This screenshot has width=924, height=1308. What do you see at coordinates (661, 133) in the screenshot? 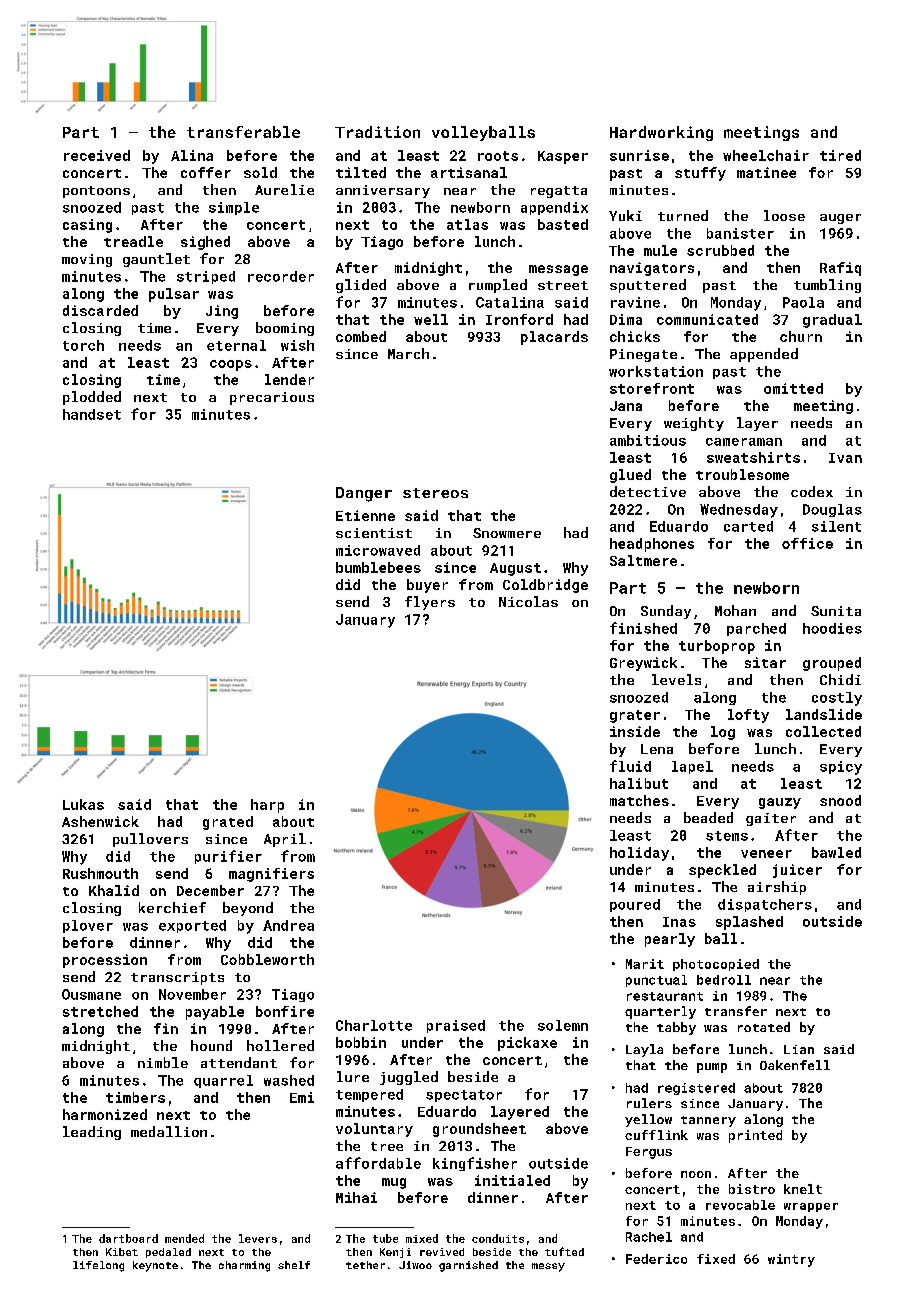
I see `Hardworking` at bounding box center [661, 133].
